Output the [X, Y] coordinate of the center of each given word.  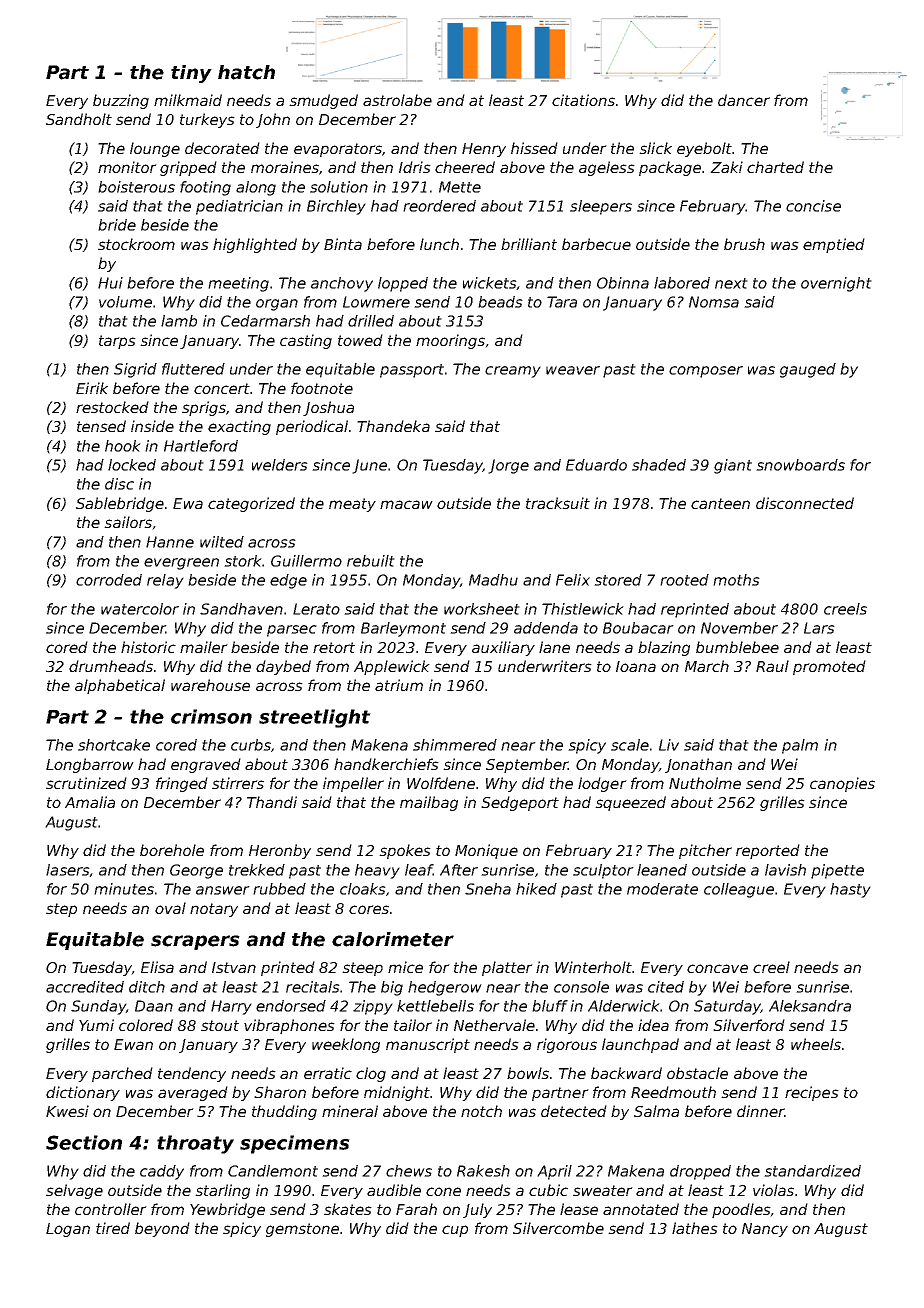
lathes [695, 1228]
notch [481, 1111]
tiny [191, 74]
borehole [172, 850]
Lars [819, 628]
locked [132, 465]
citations [583, 100]
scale [630, 745]
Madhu [493, 580]
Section [84, 1142]
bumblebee [737, 647]
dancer [744, 100]
